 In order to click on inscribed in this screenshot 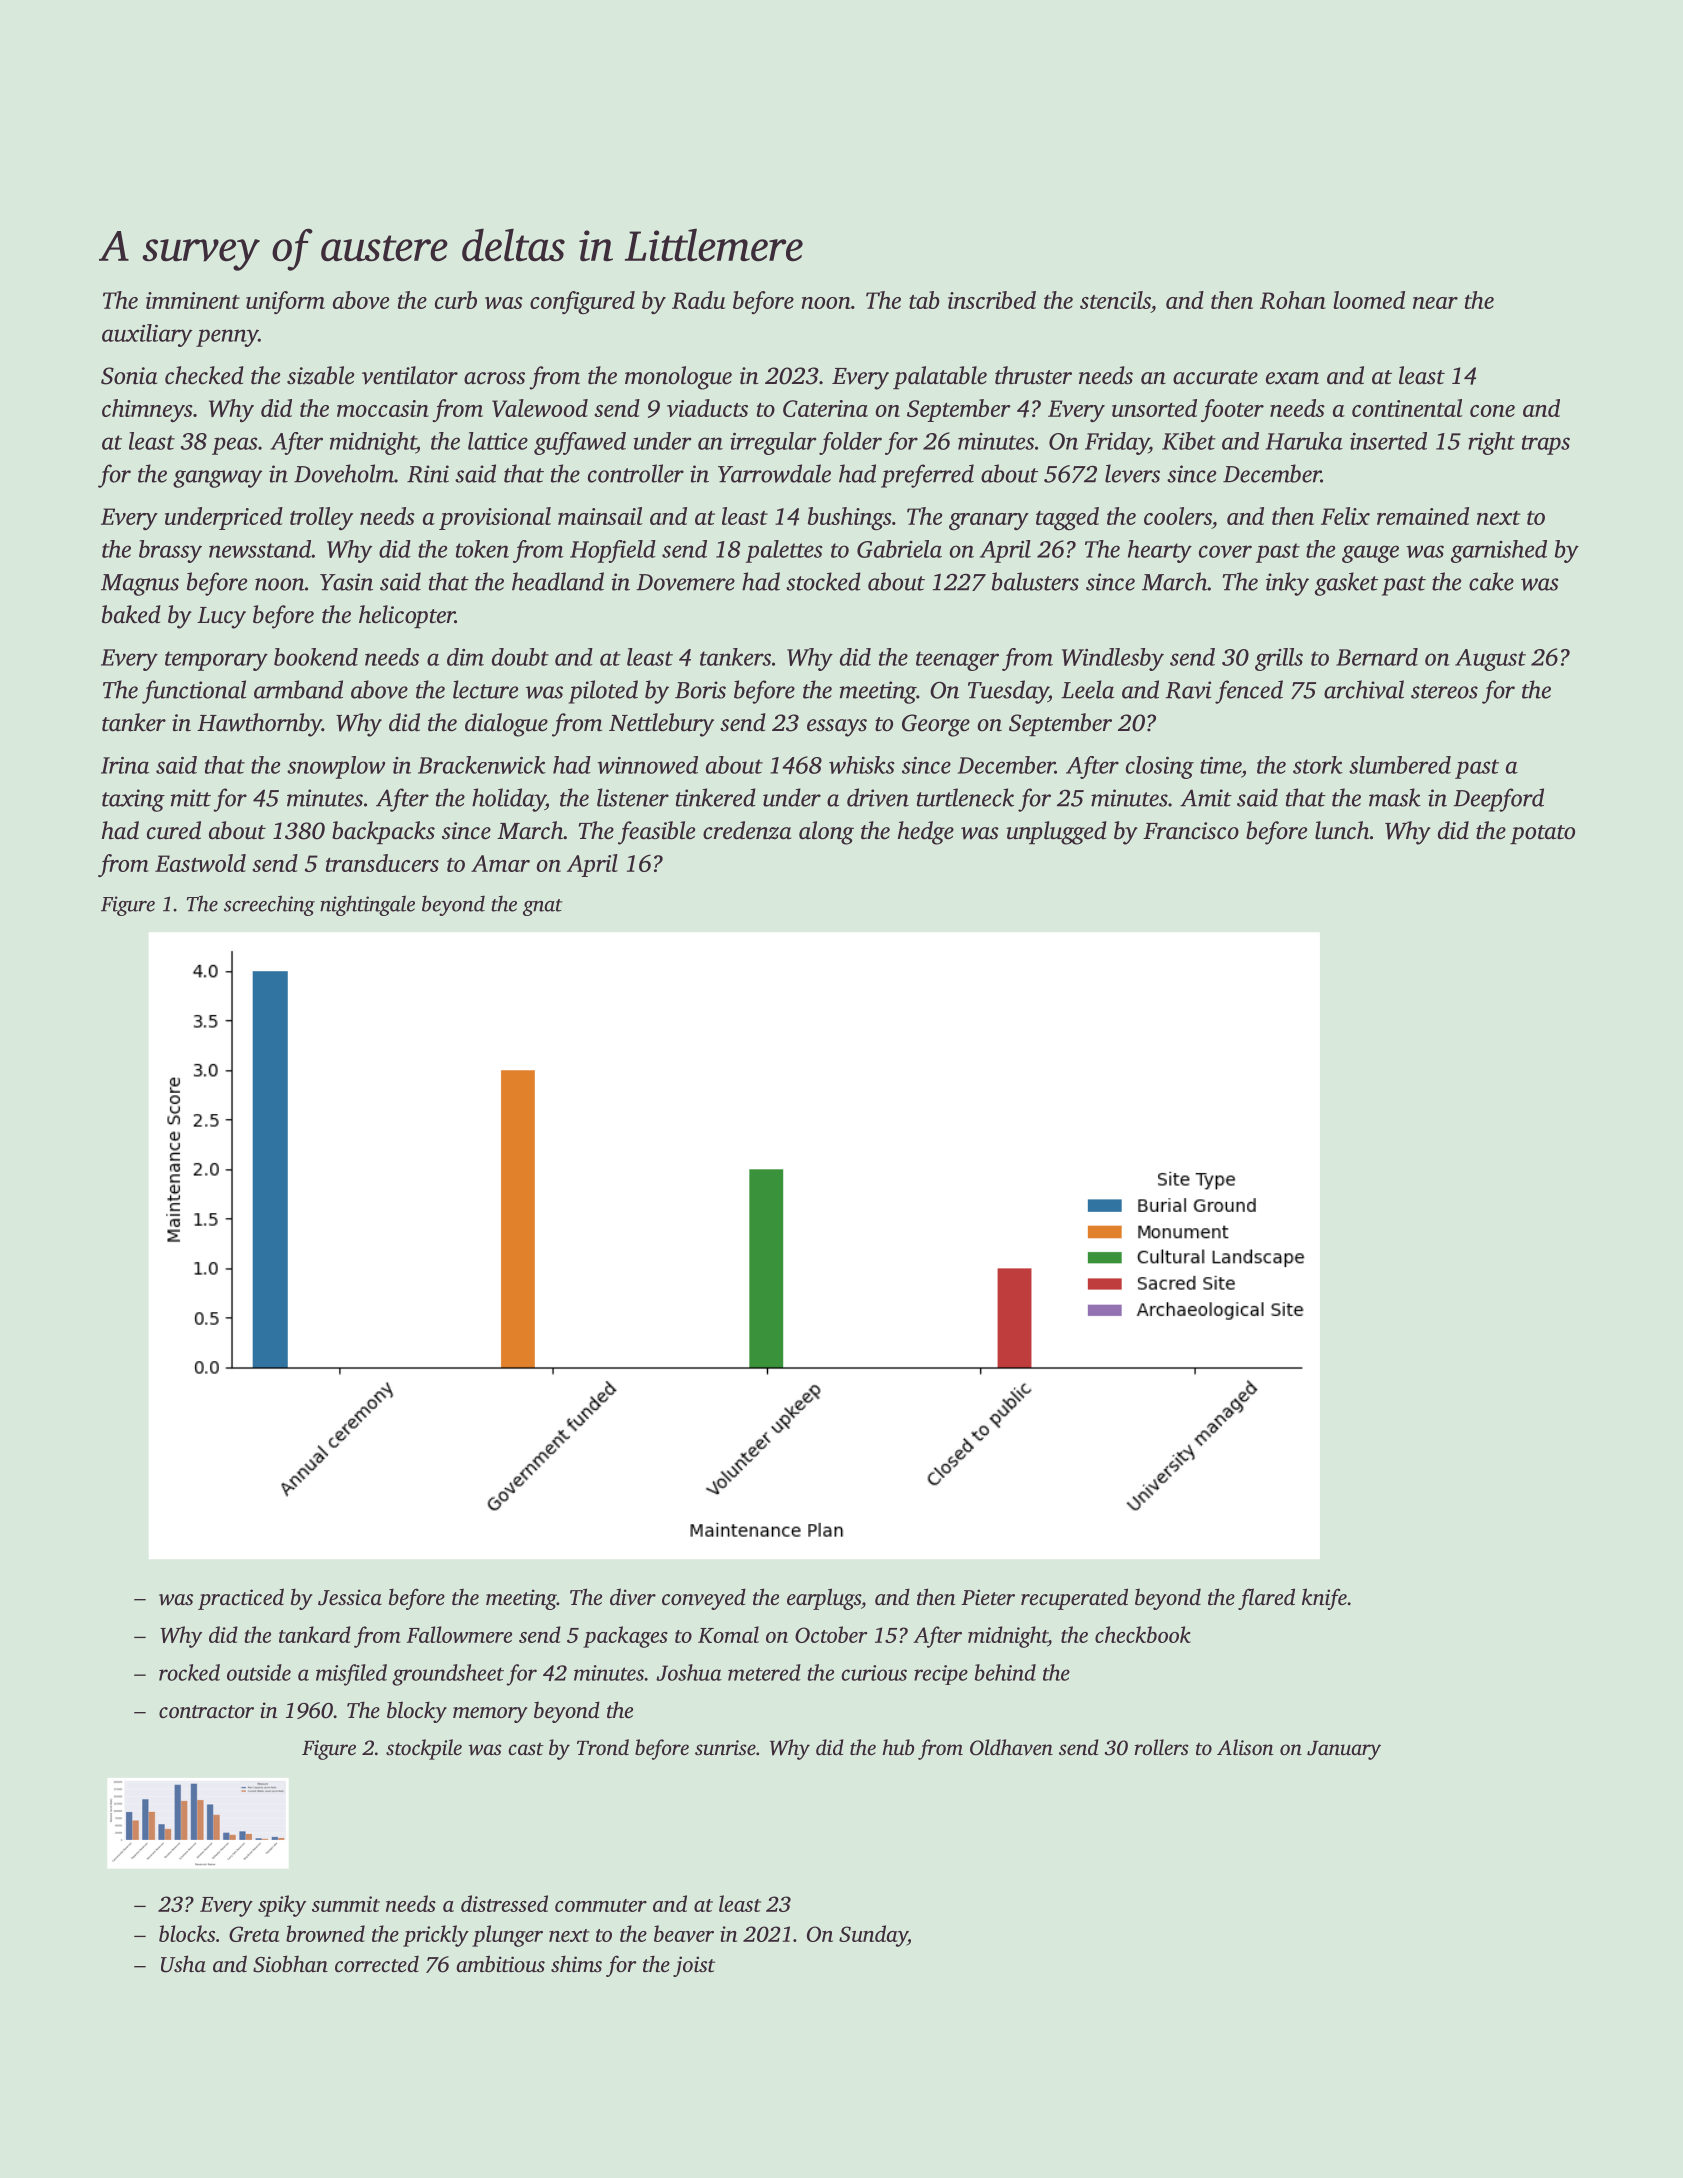, I will do `click(992, 300)`.
